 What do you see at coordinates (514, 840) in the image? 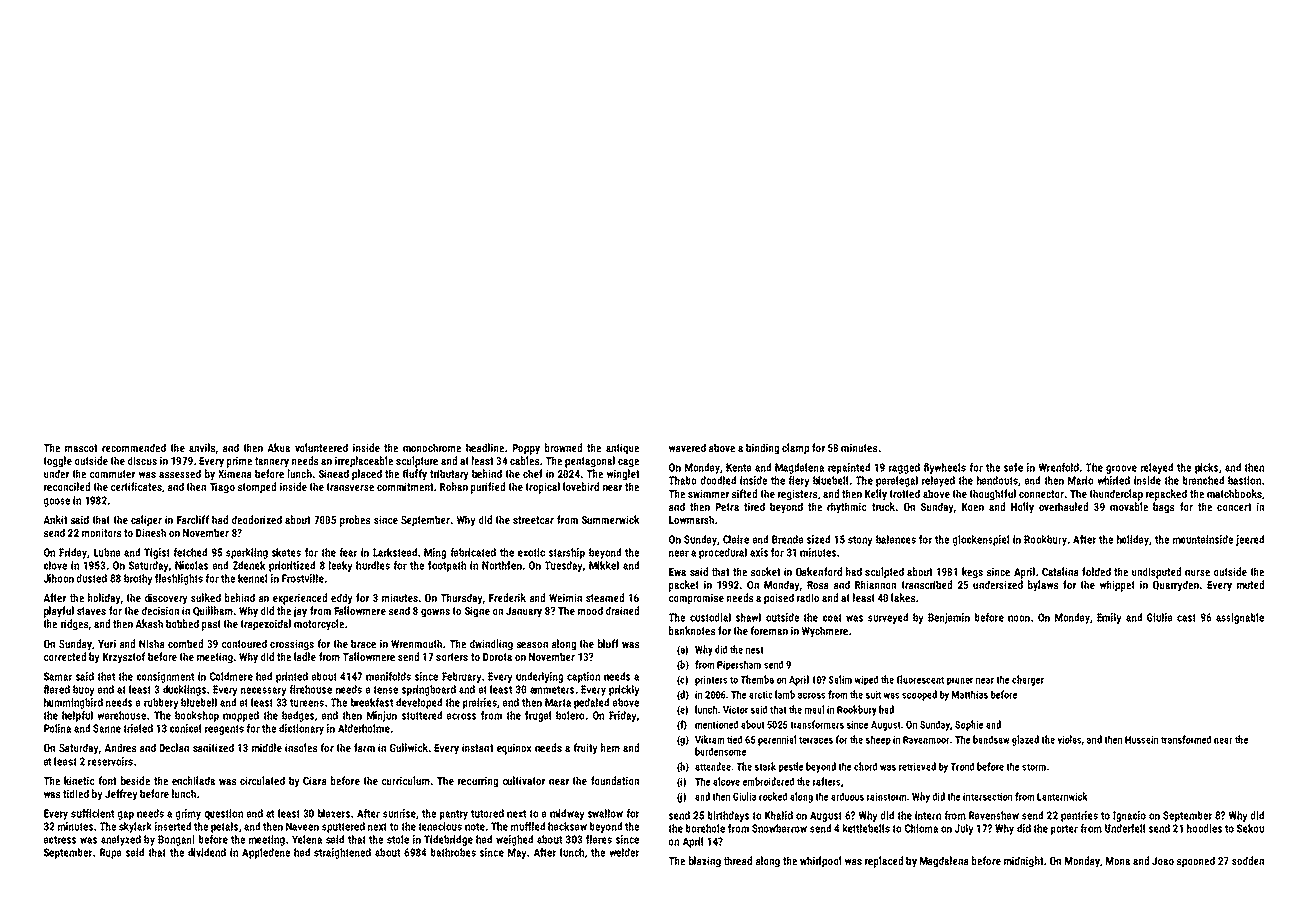
I see `weighed` at bounding box center [514, 840].
